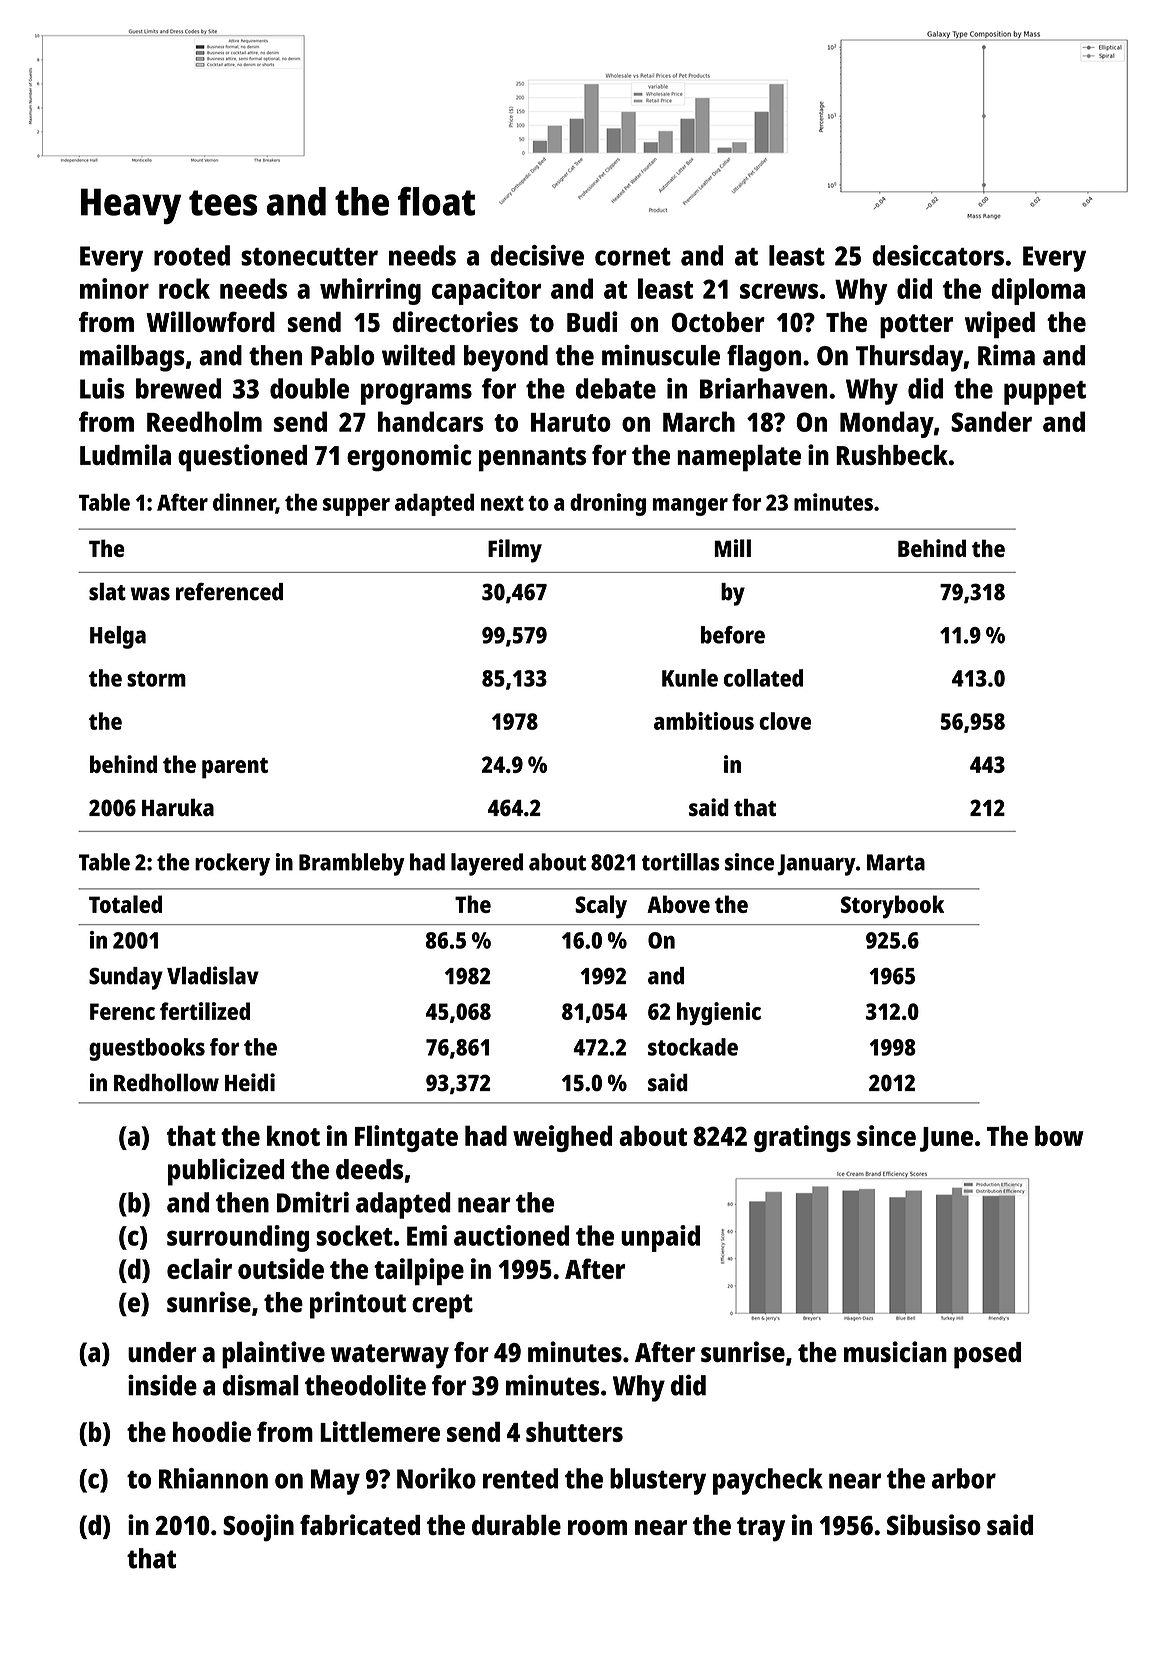  What do you see at coordinates (486, 291) in the screenshot?
I see `capacitor` at bounding box center [486, 291].
